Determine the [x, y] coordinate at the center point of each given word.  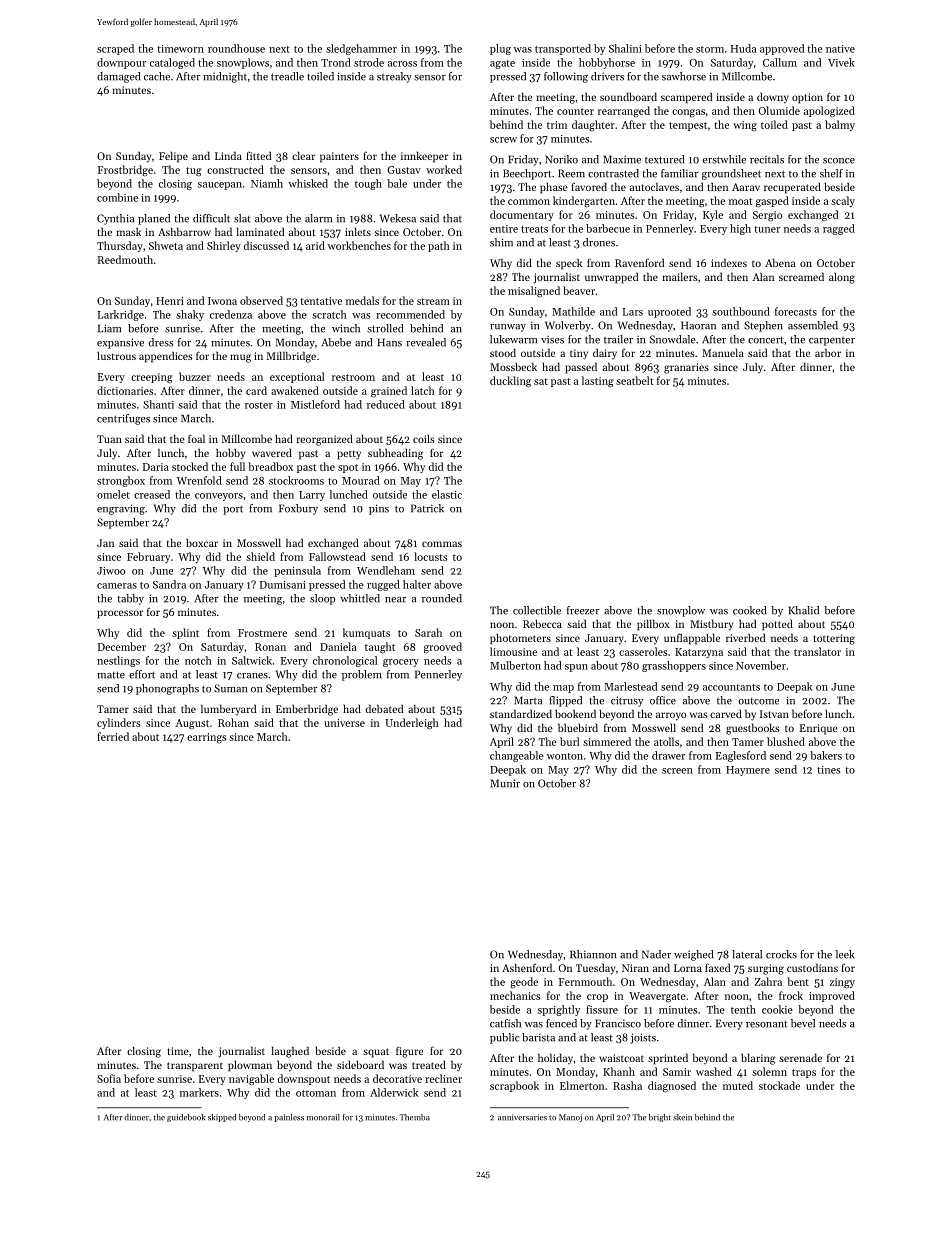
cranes [252, 676]
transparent [195, 1067]
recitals [767, 159]
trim [557, 125]
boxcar [202, 543]
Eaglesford [741, 756]
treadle [287, 76]
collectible [537, 610]
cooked [749, 610]
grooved [443, 648]
